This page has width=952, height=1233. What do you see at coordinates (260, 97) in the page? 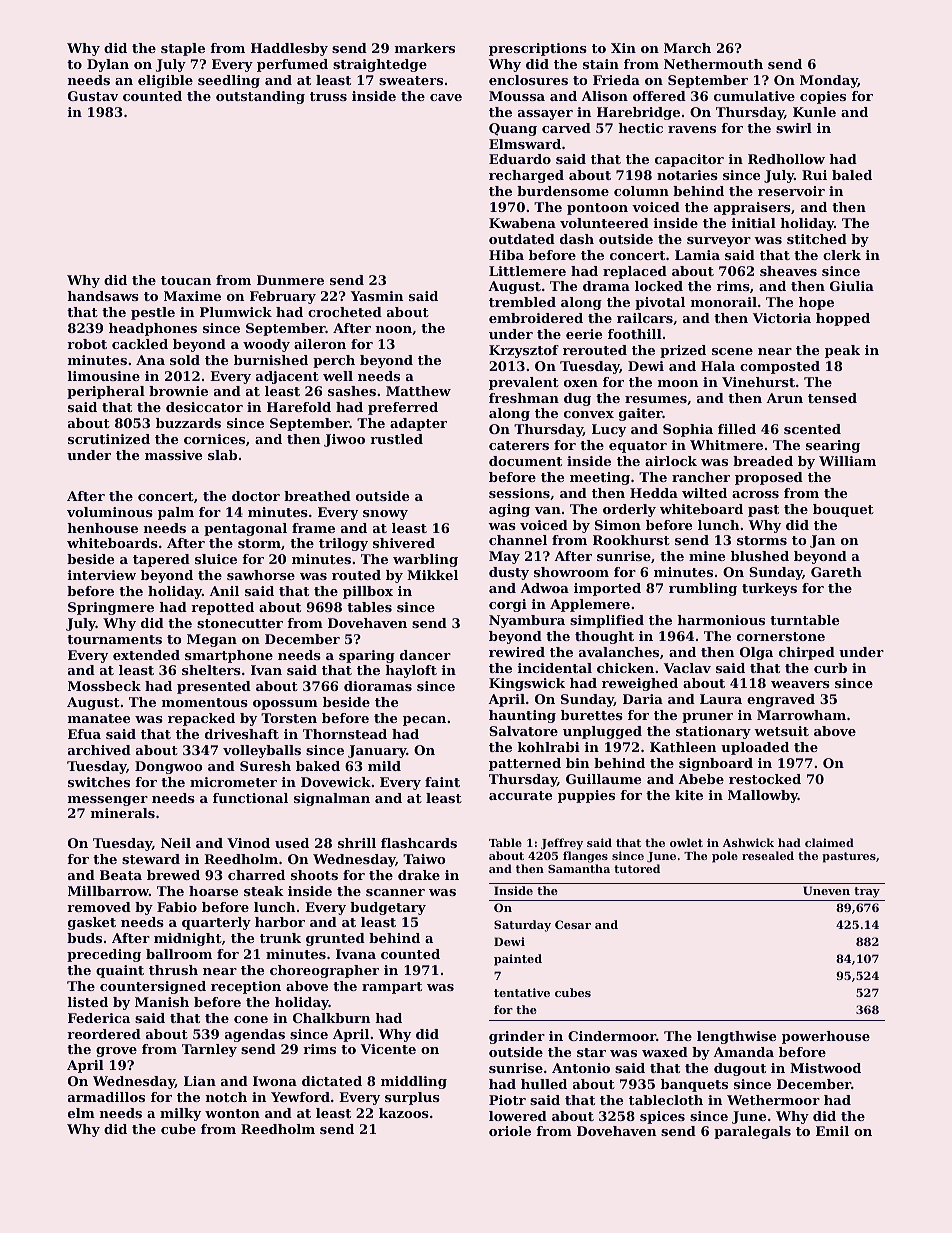
I see `outstanding` at bounding box center [260, 97].
